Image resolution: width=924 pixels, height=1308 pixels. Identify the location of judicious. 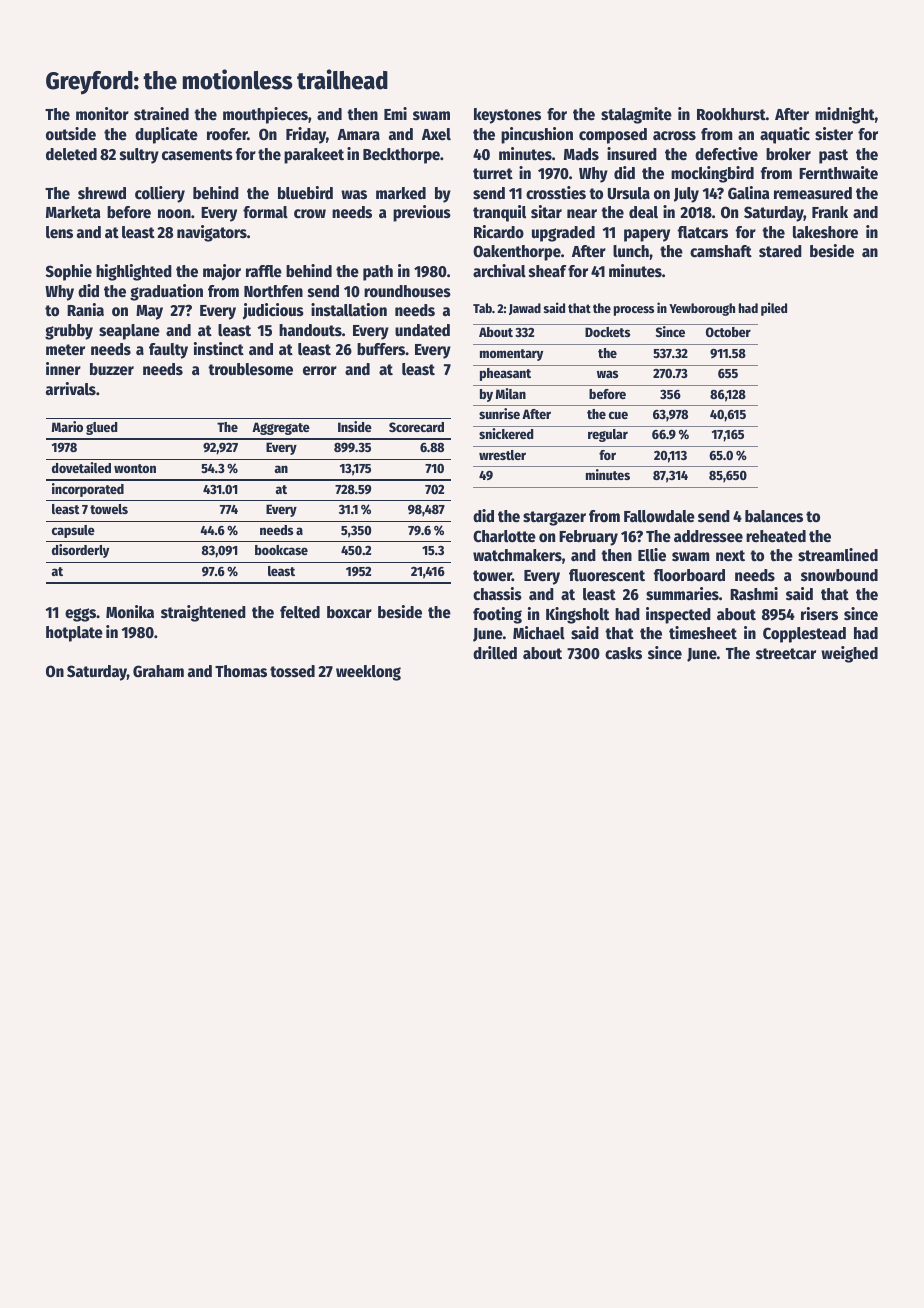
(273, 311).
